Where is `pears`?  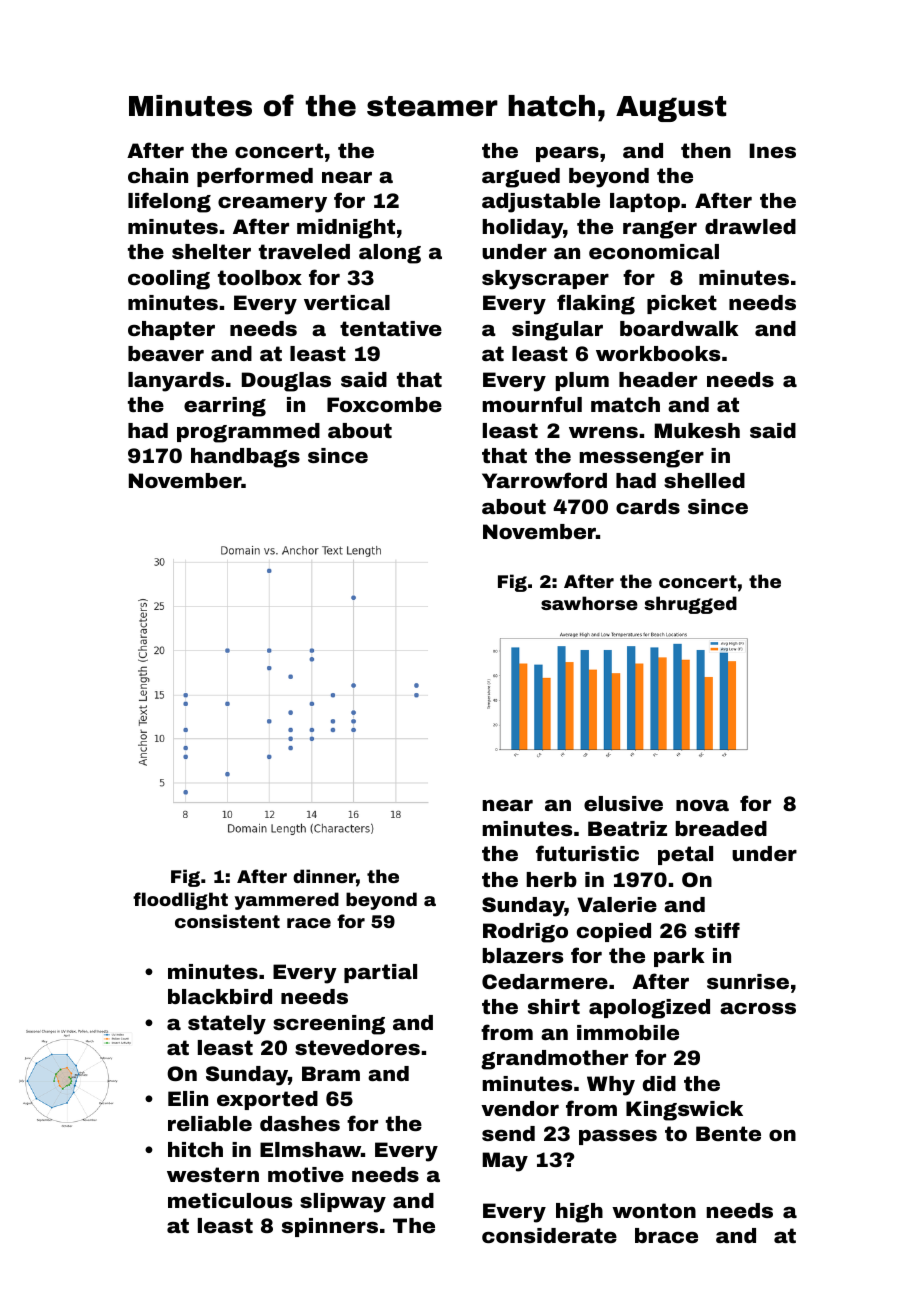
pears is located at coordinates (567, 154).
